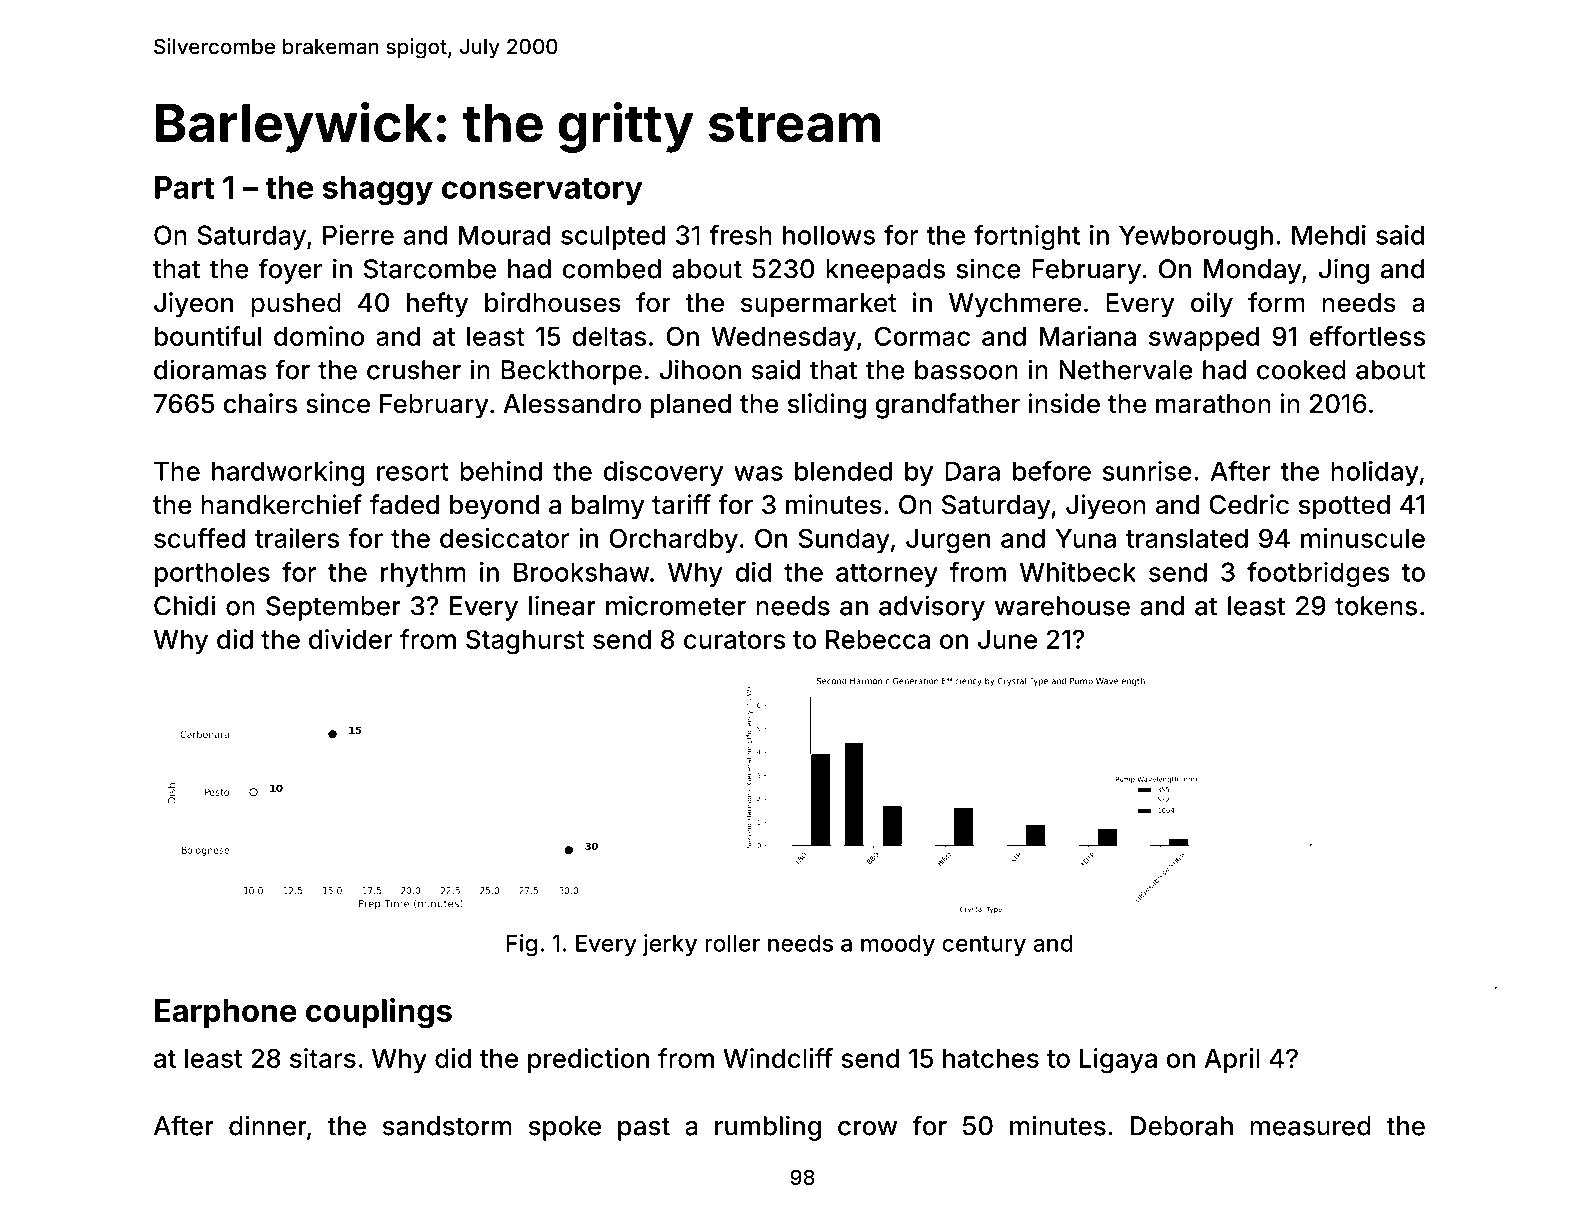  I want to click on jerky, so click(669, 945).
